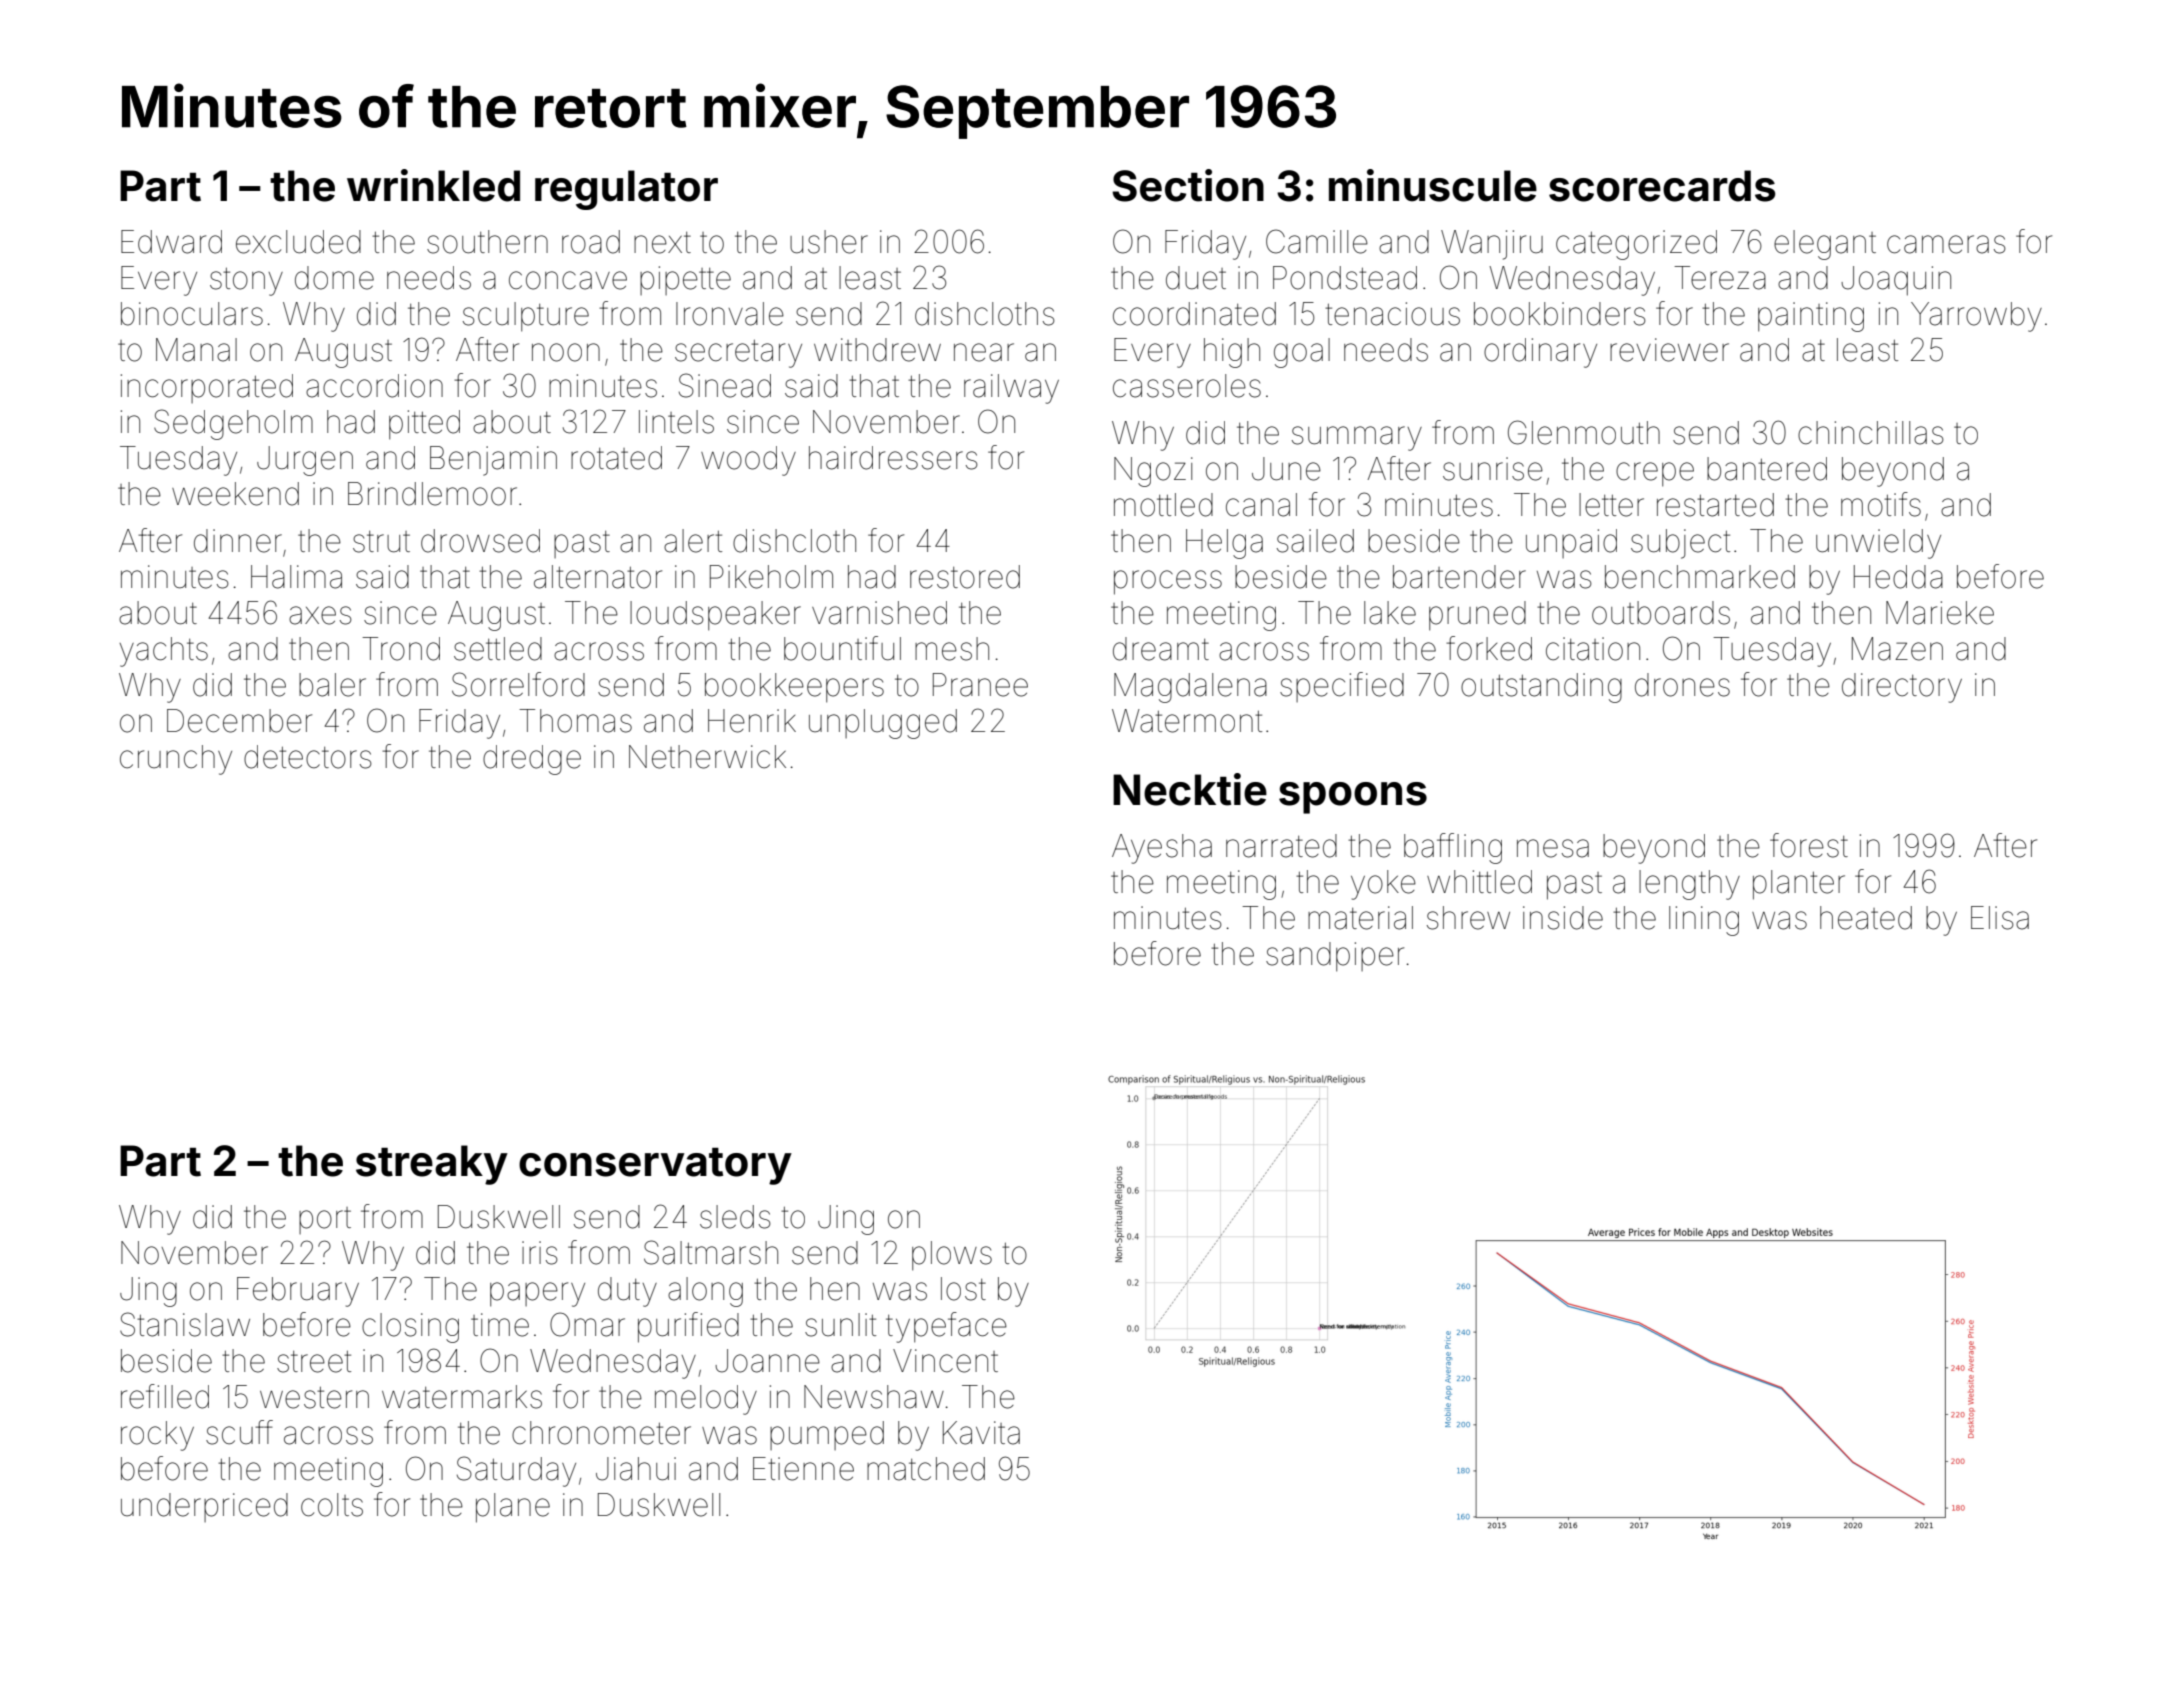 This screenshot has width=2178, height=1683. What do you see at coordinates (626, 190) in the screenshot?
I see `regulator` at bounding box center [626, 190].
